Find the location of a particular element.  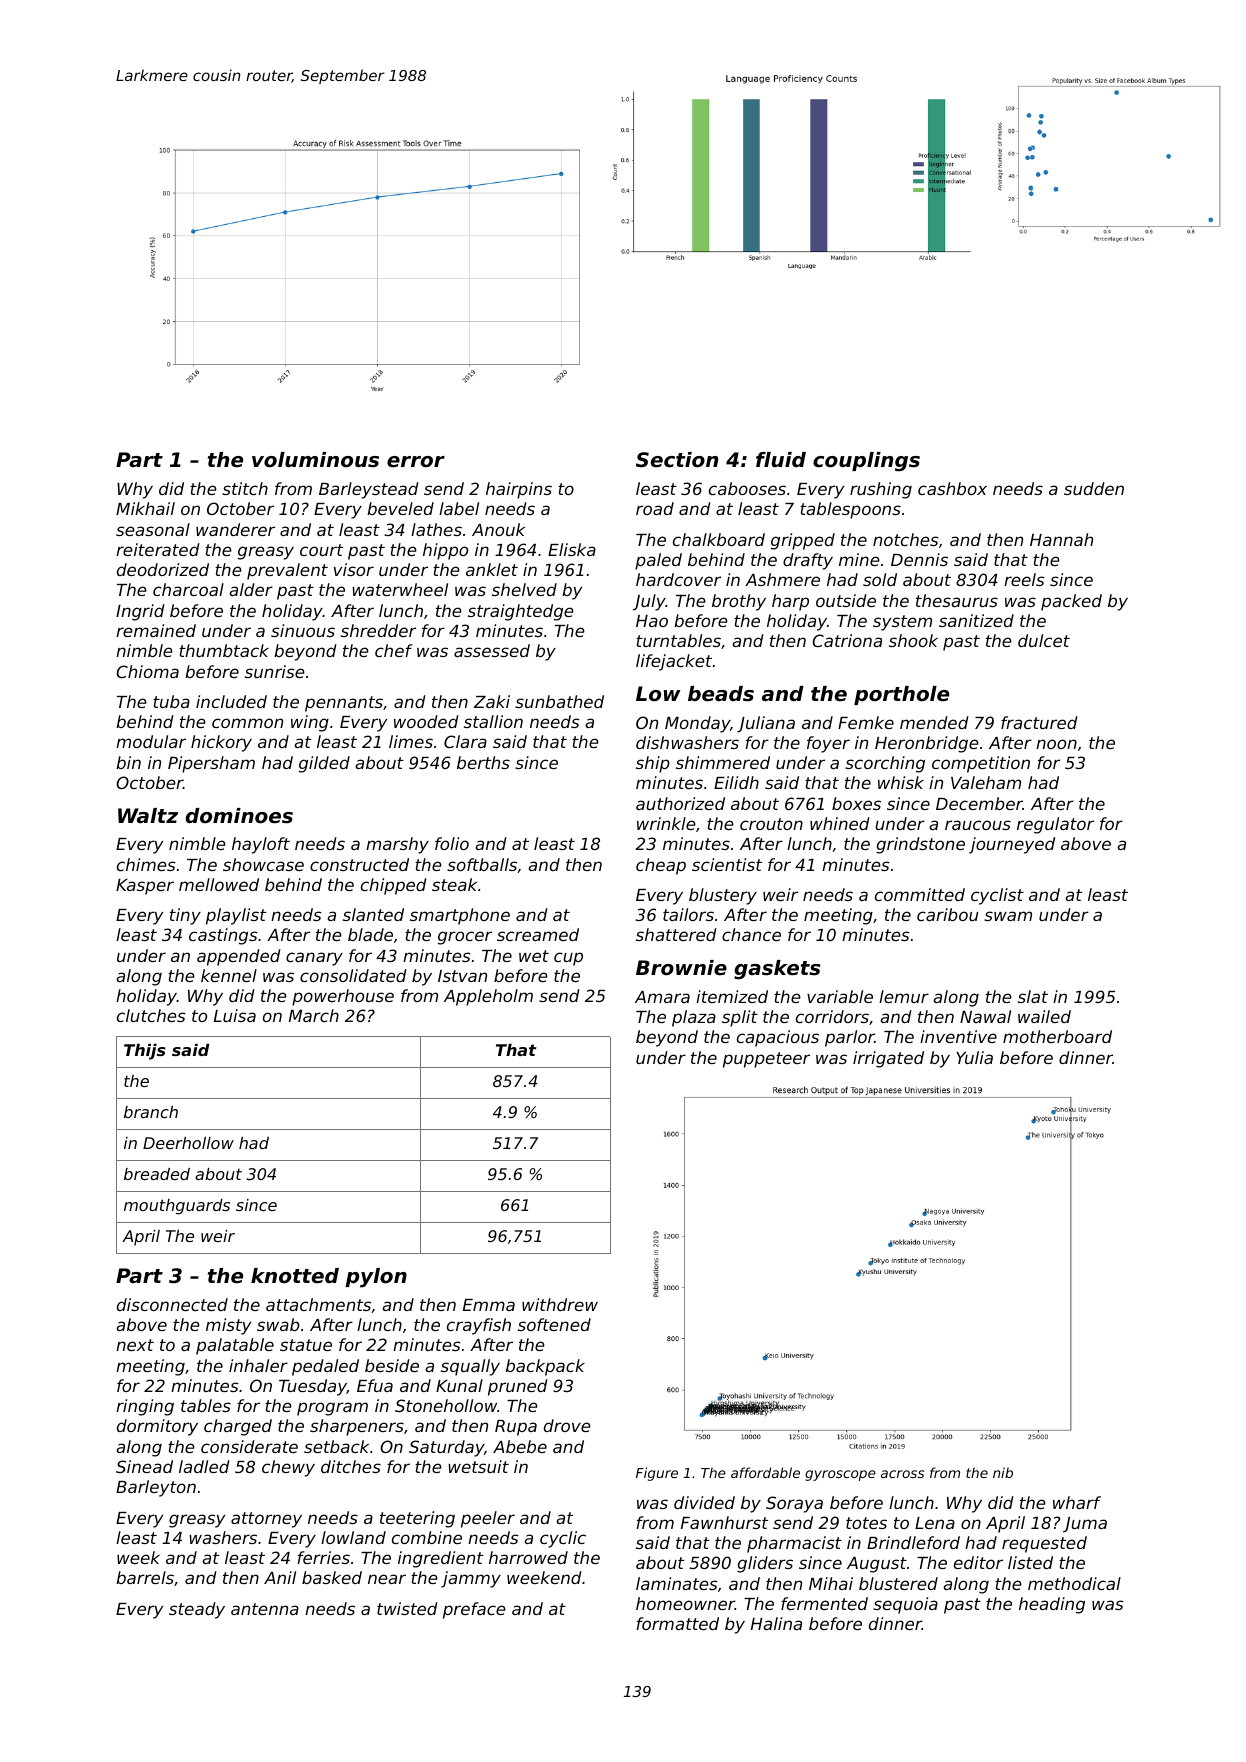

Deerhollow is located at coordinates (188, 1143).
